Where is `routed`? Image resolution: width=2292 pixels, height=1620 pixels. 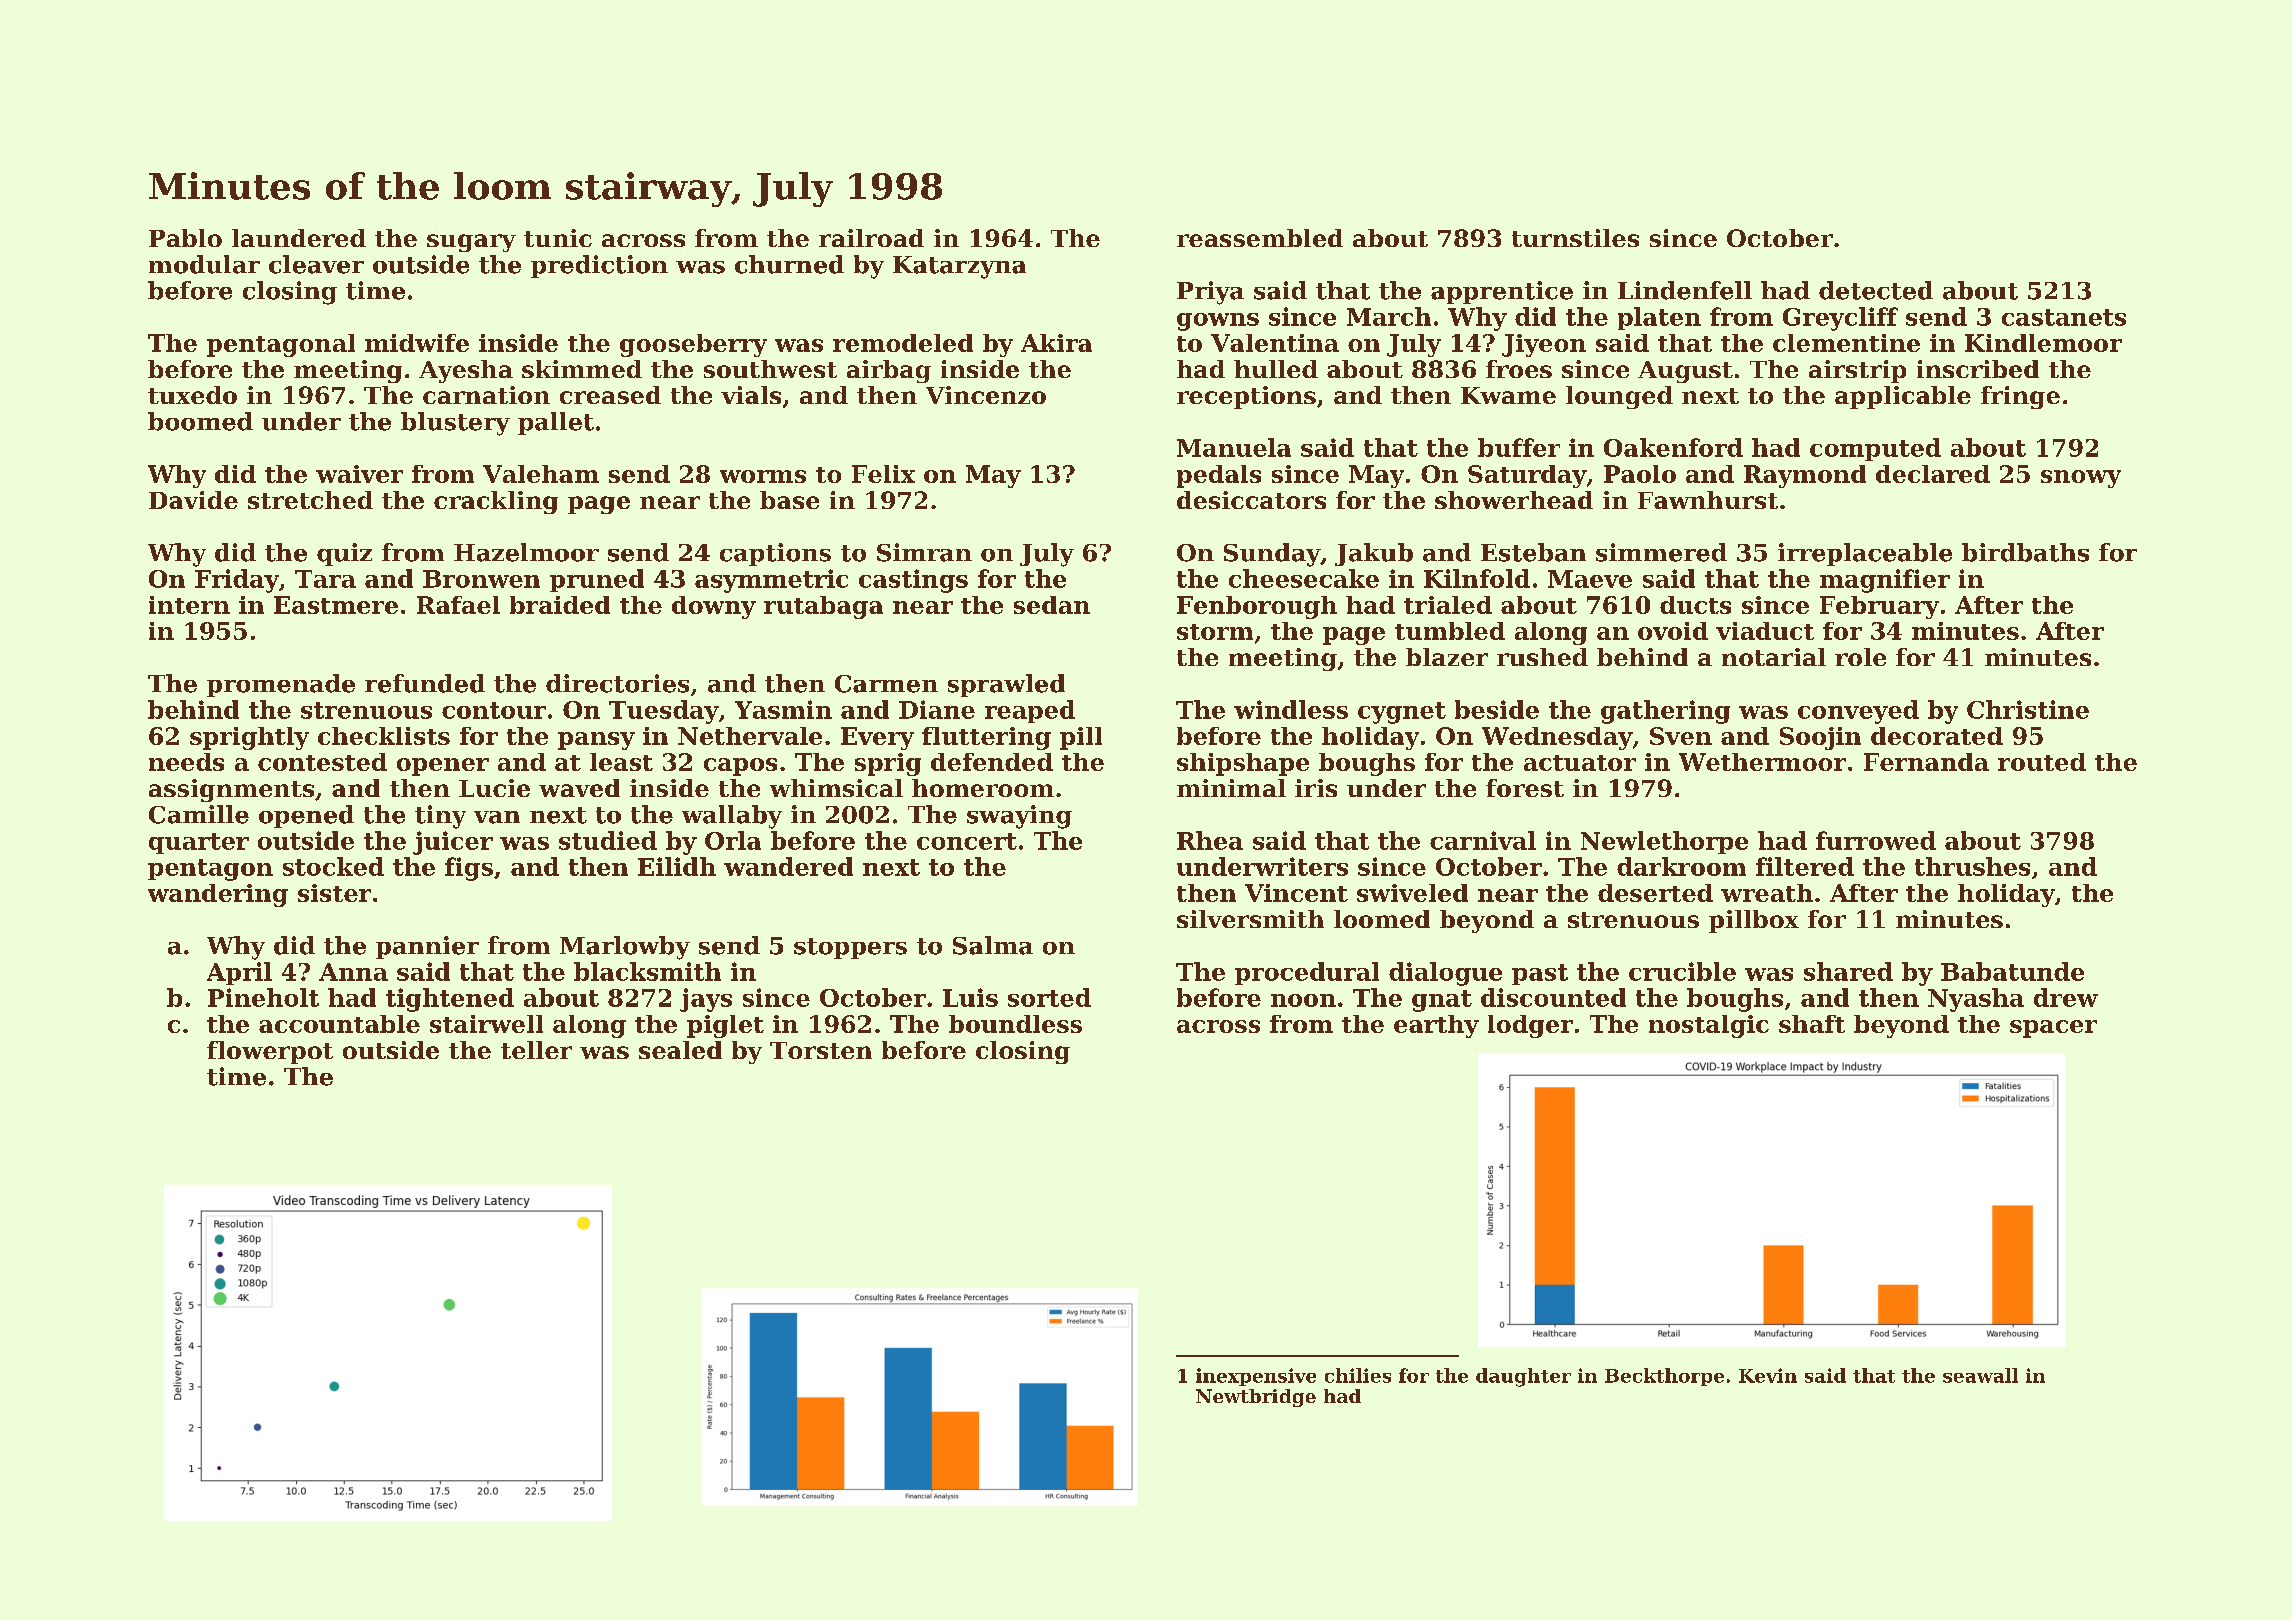 routed is located at coordinates (2042, 762).
